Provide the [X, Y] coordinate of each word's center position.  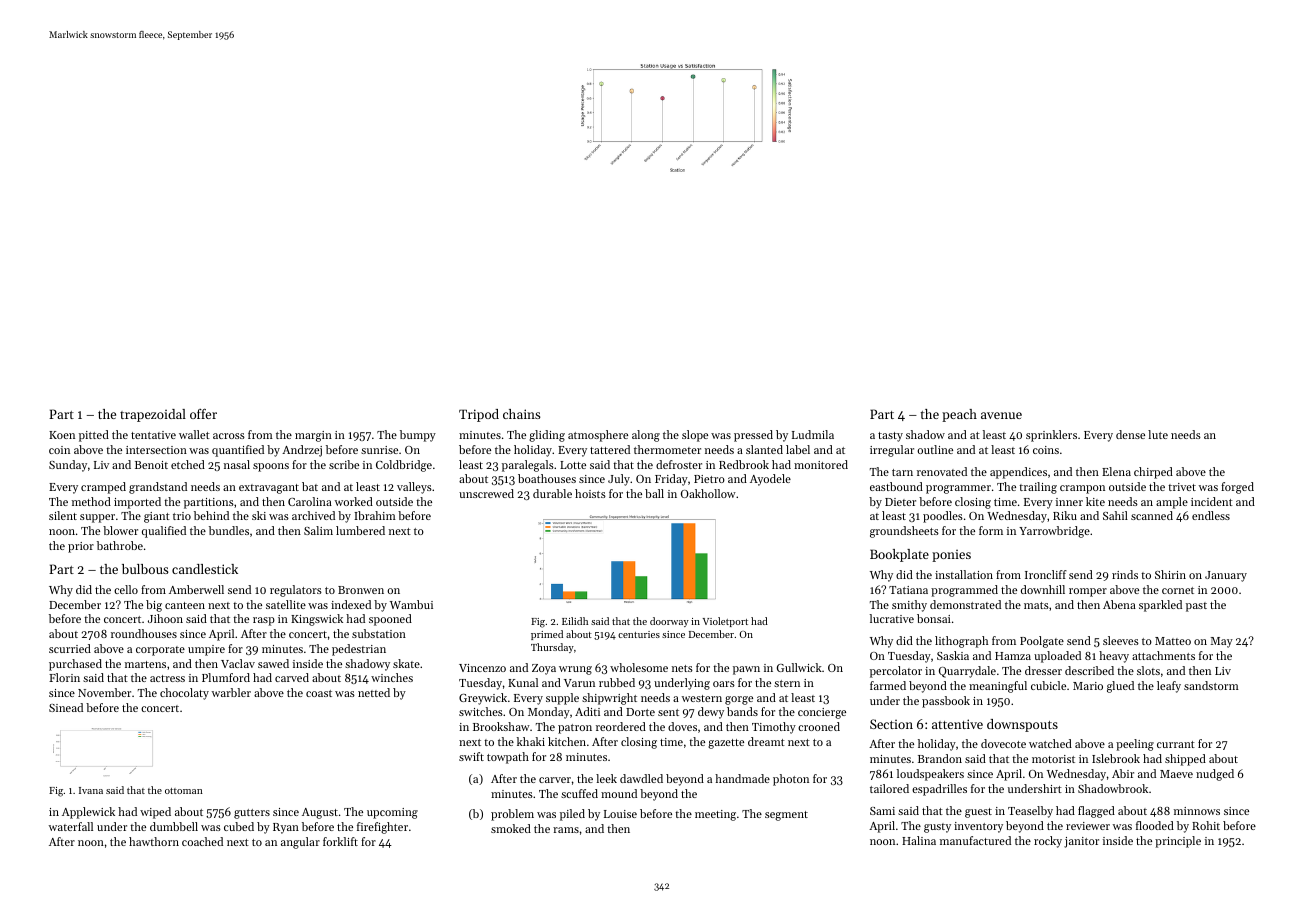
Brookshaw [501, 726]
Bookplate [899, 555]
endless [1211, 515]
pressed [753, 436]
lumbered [360, 530]
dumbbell [174, 826]
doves [682, 726]
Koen [62, 435]
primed [547, 635]
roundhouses [144, 633]
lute [1158, 434]
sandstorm [1211, 685]
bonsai [934, 618]
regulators [296, 591]
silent [63, 515]
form [991, 530]
